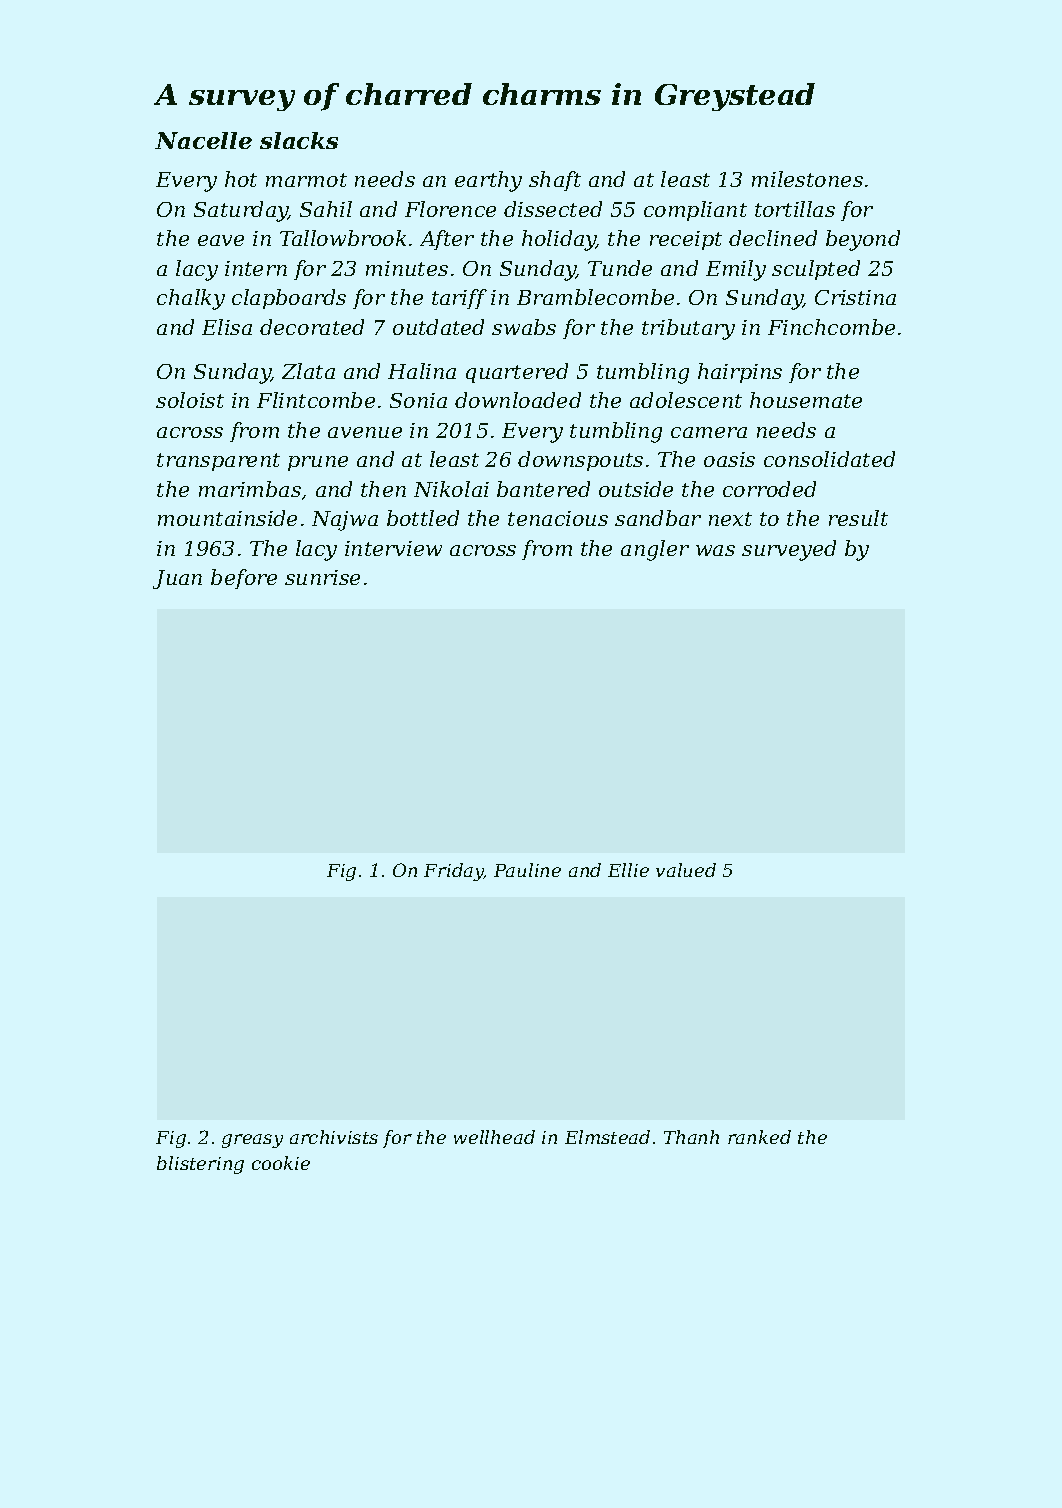 This screenshot has width=1062, height=1508. I want to click on adolescent, so click(686, 400).
